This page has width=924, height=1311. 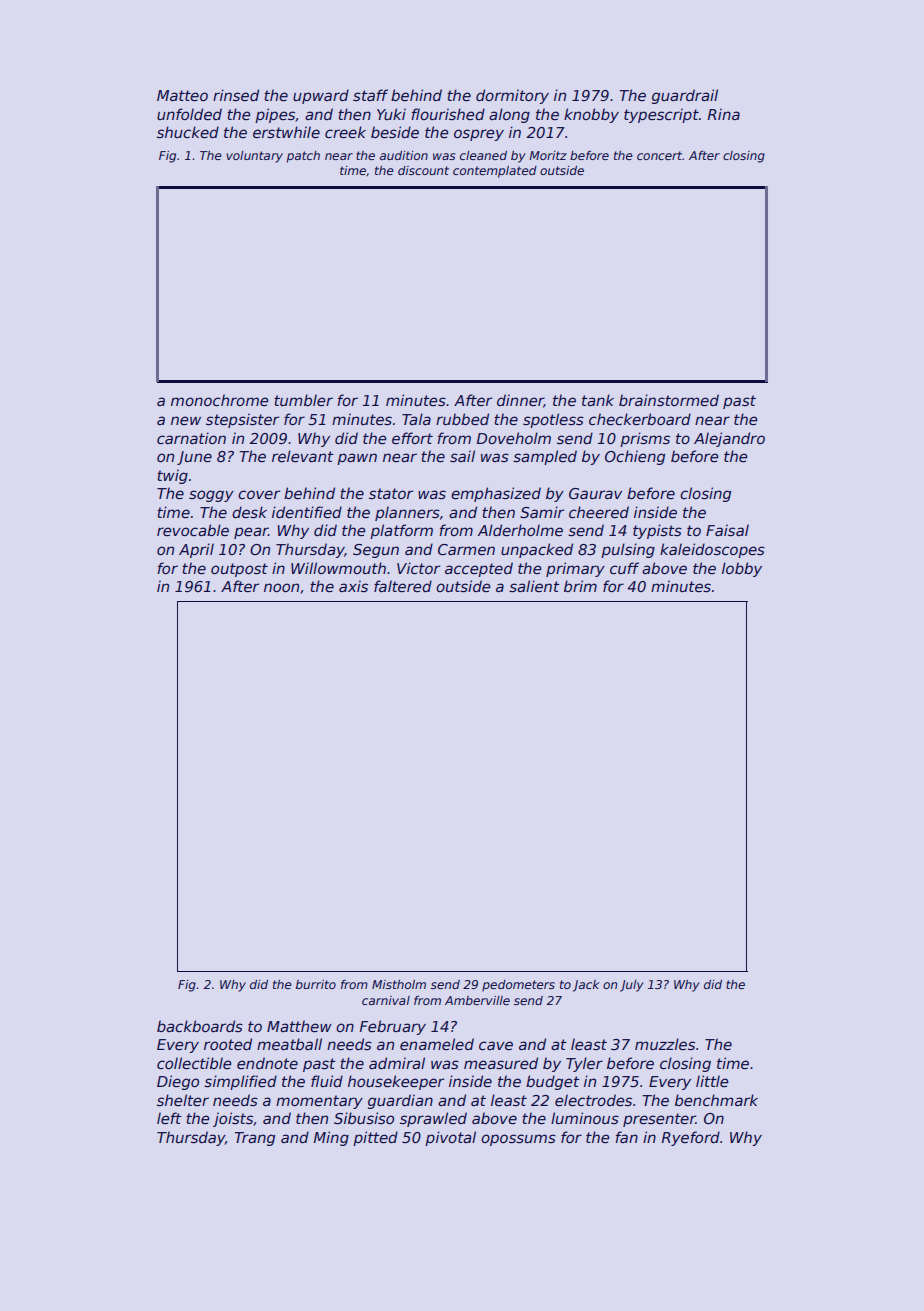 What do you see at coordinates (660, 155) in the page?
I see `concert` at bounding box center [660, 155].
